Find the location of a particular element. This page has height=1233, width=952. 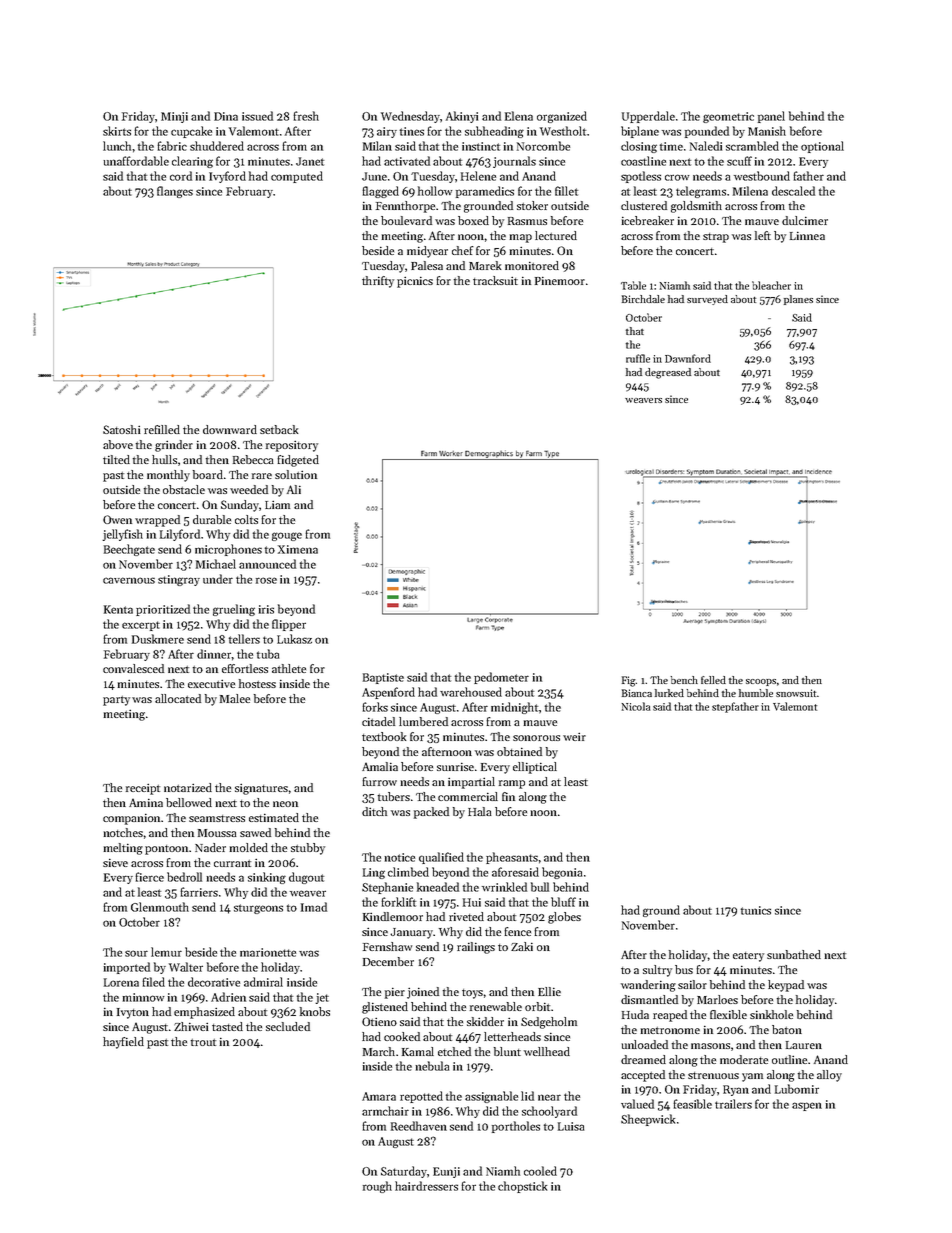

minnow is located at coordinates (143, 997).
